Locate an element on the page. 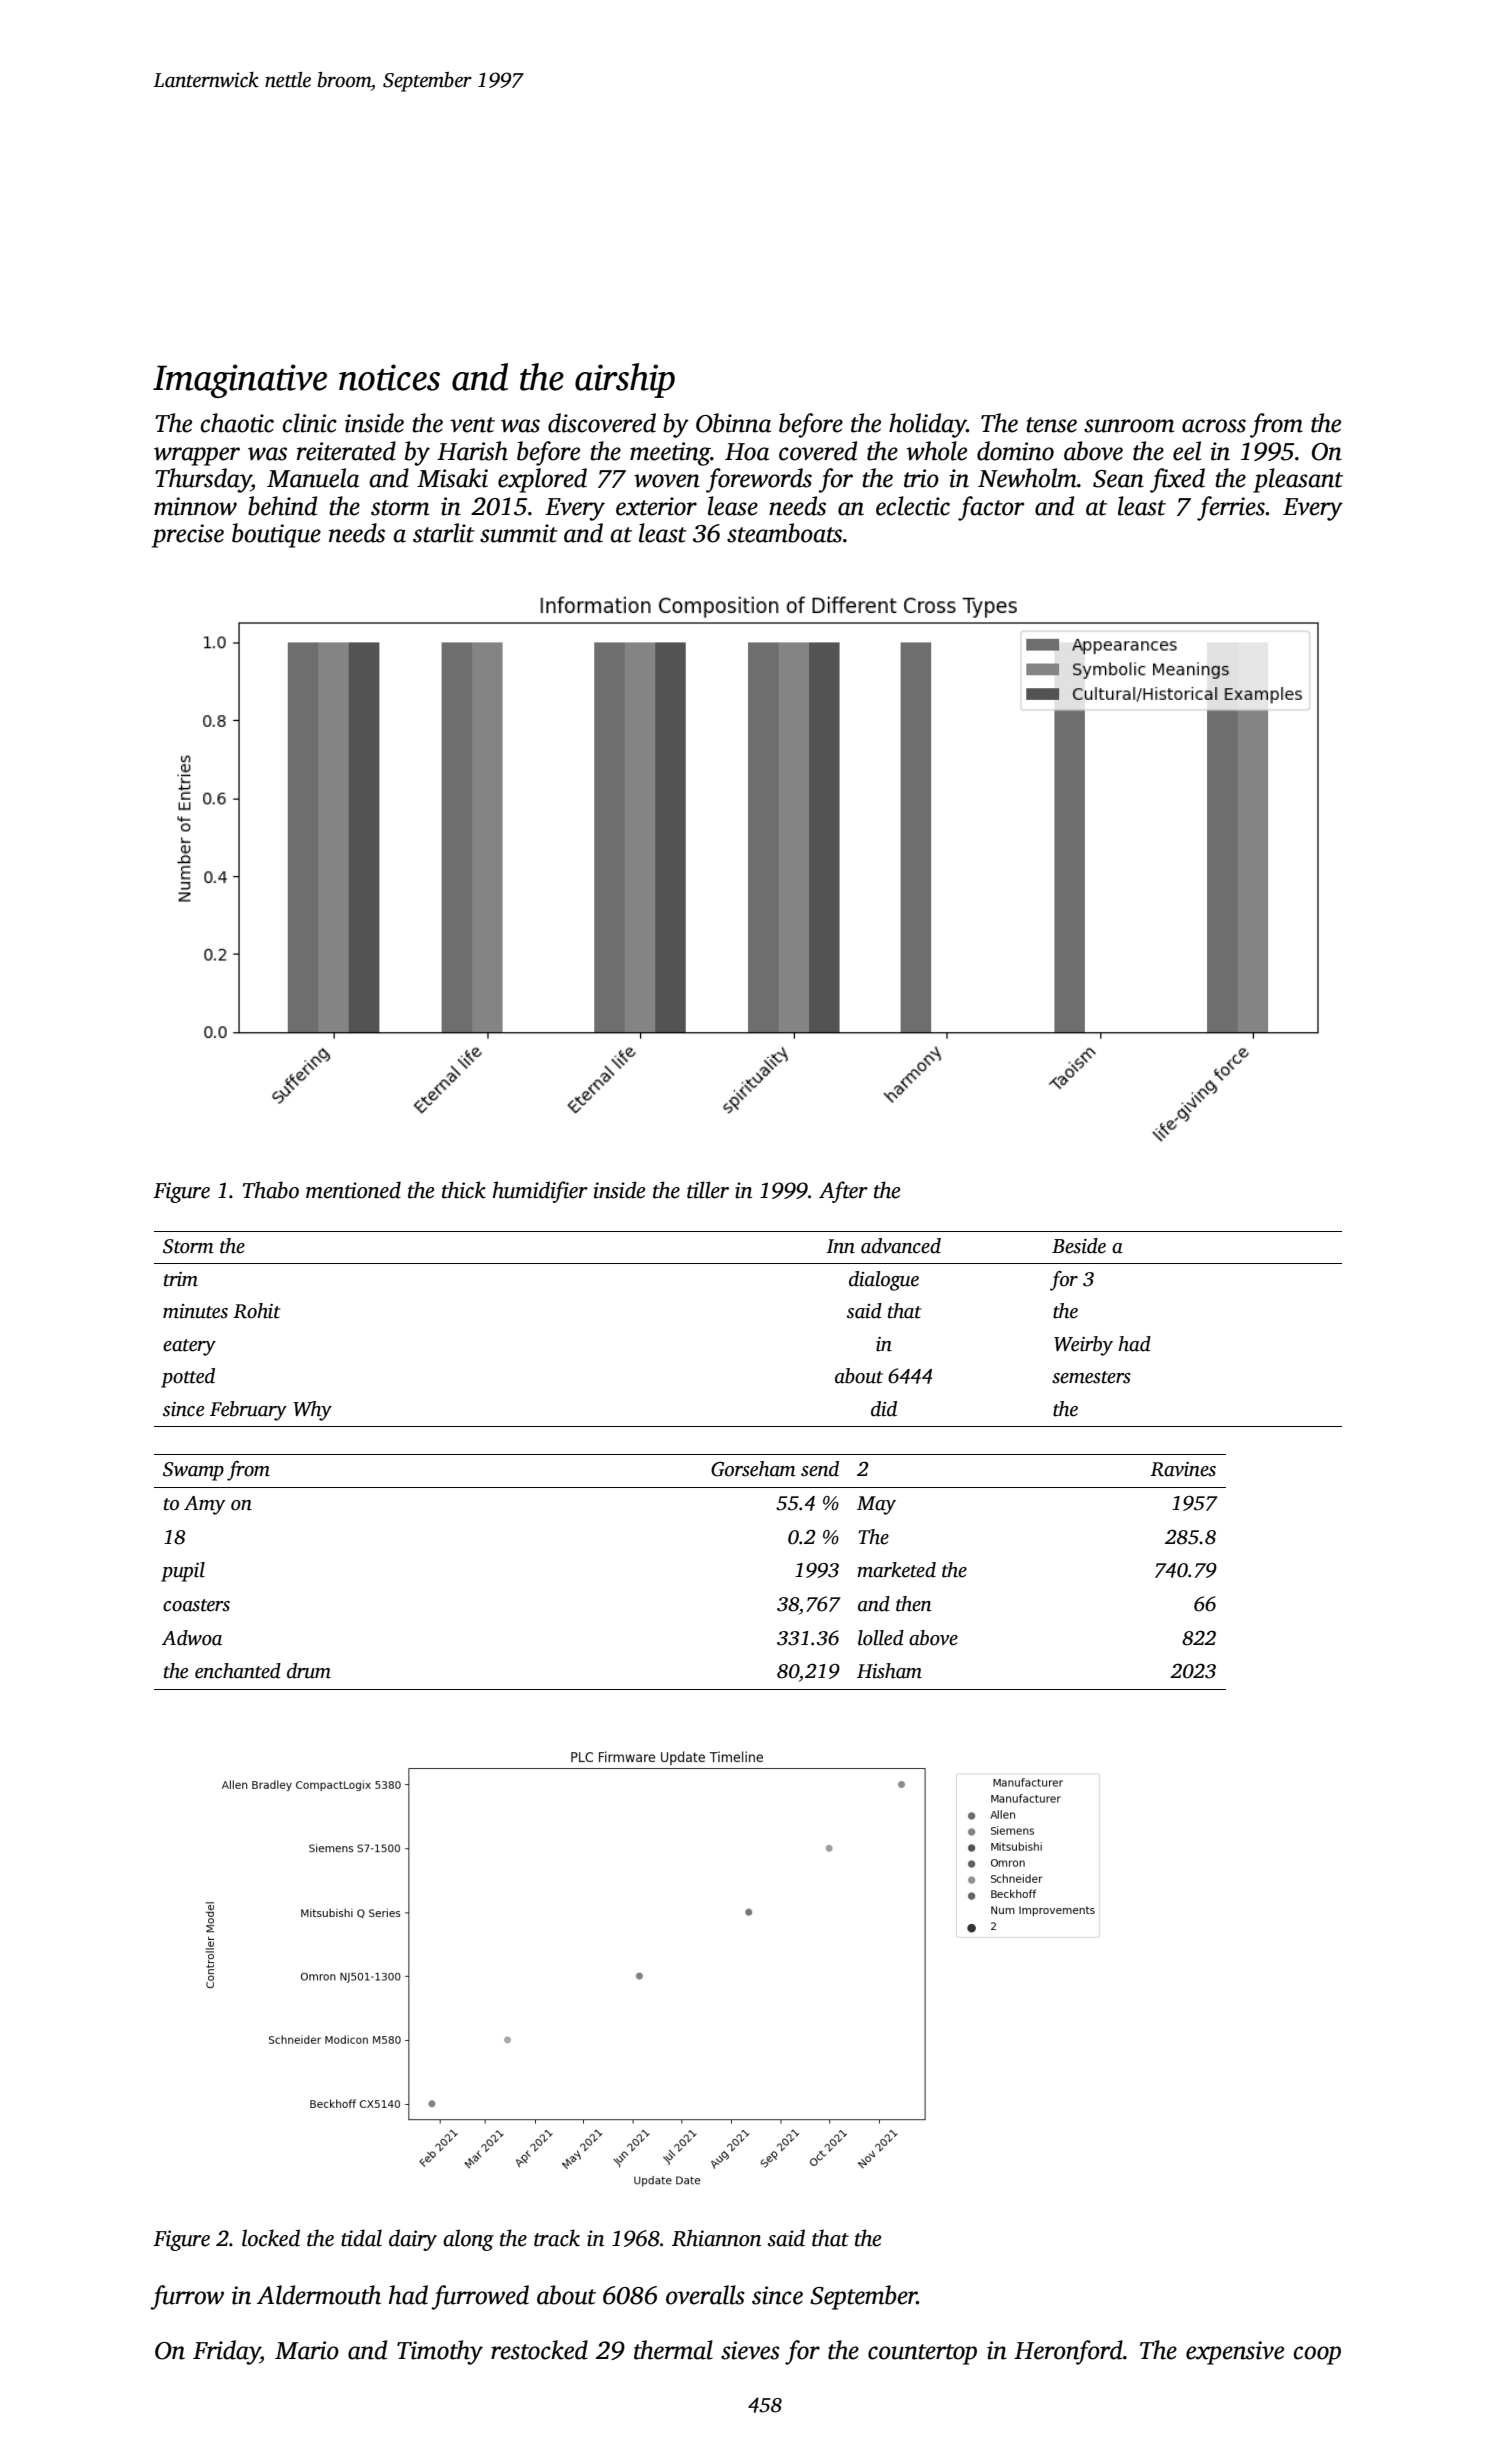 This page has width=1496, height=2464. airship is located at coordinates (625, 380).
